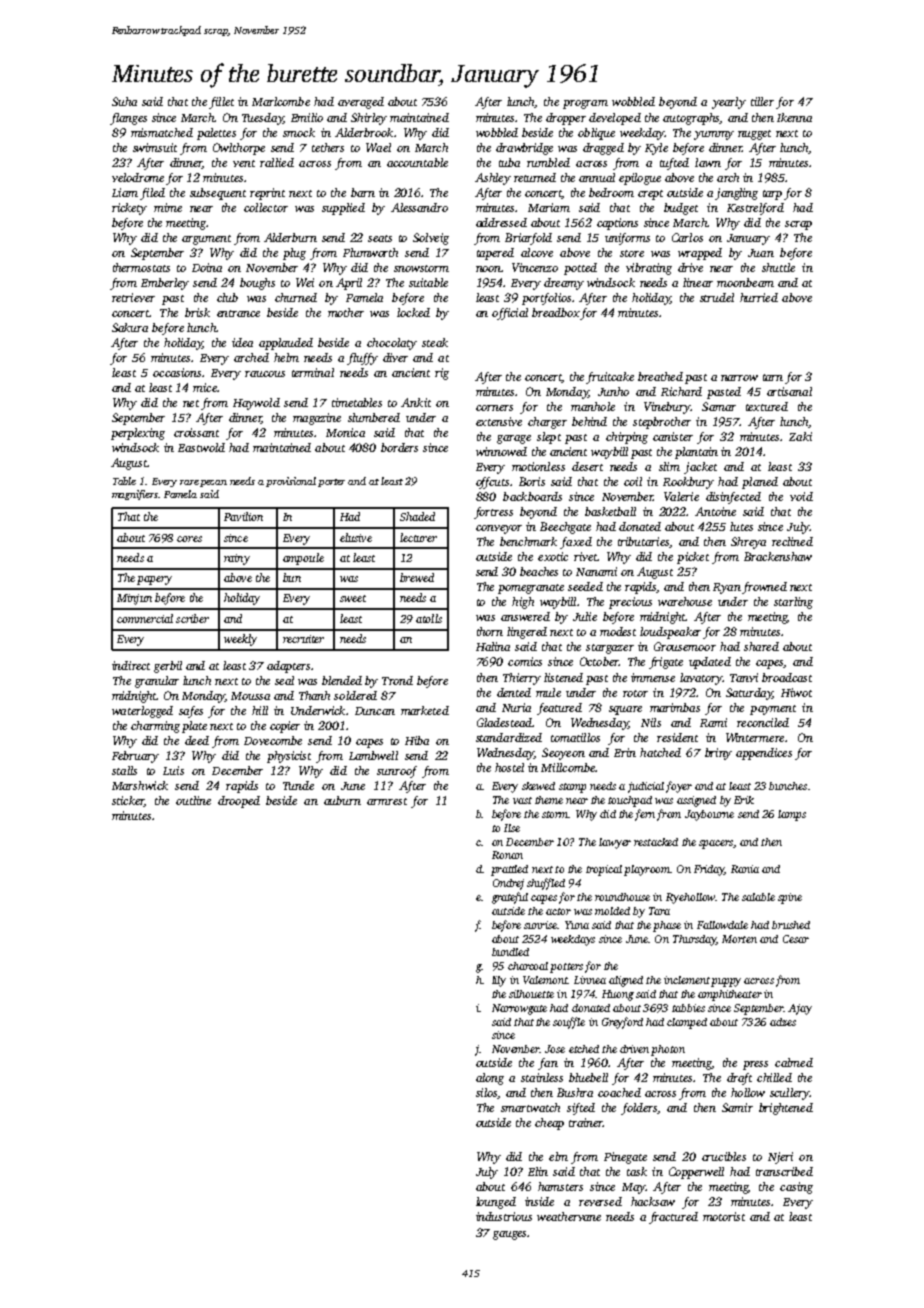 This document has width=924, height=1308. What do you see at coordinates (773, 377) in the document?
I see `tarn` at bounding box center [773, 377].
